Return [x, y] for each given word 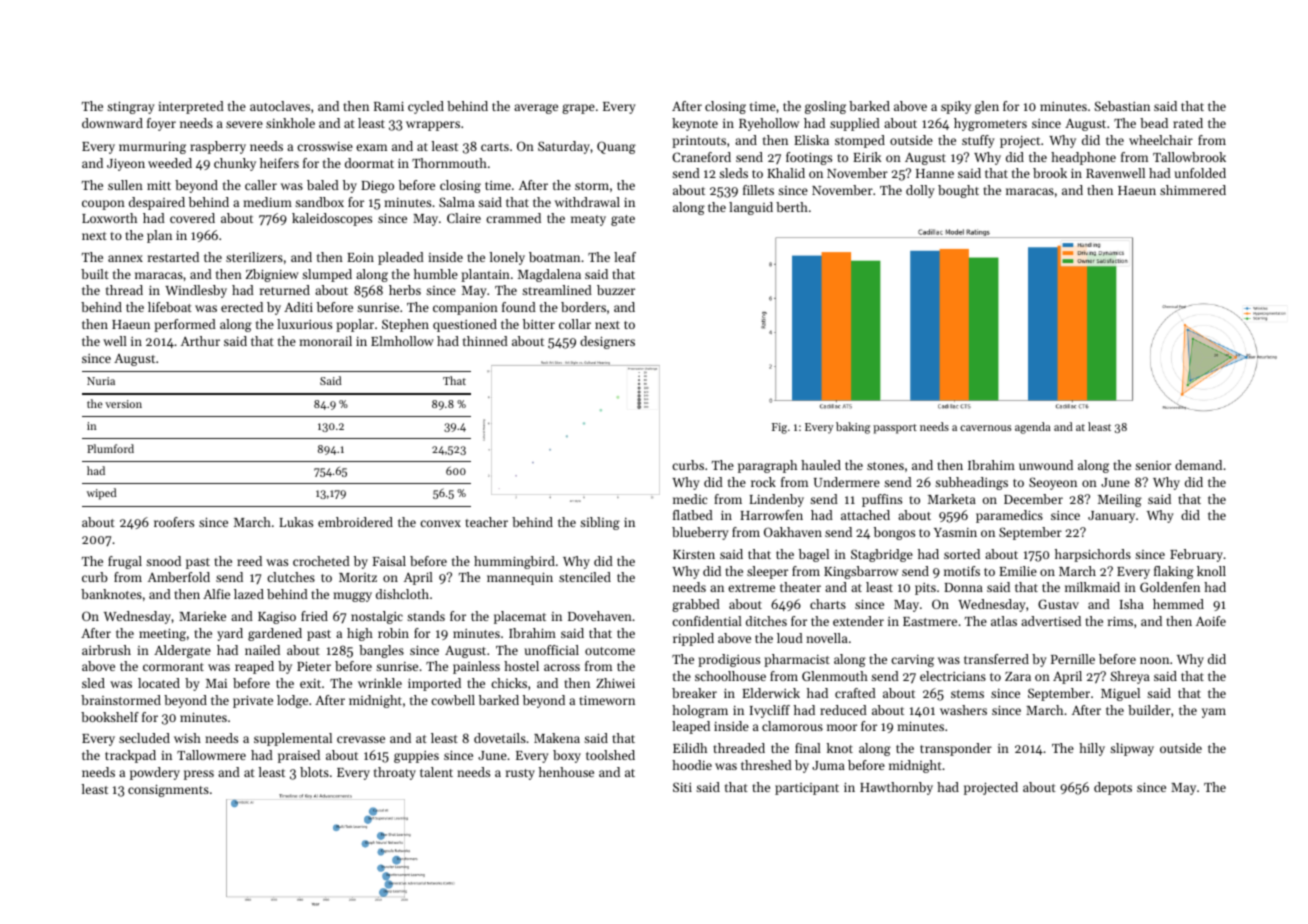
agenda [1033, 428]
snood [163, 561]
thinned [485, 341]
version [123, 404]
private [253, 701]
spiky [956, 107]
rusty [520, 774]
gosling [825, 107]
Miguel [1120, 694]
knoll [1211, 571]
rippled [693, 639]
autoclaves [280, 106]
